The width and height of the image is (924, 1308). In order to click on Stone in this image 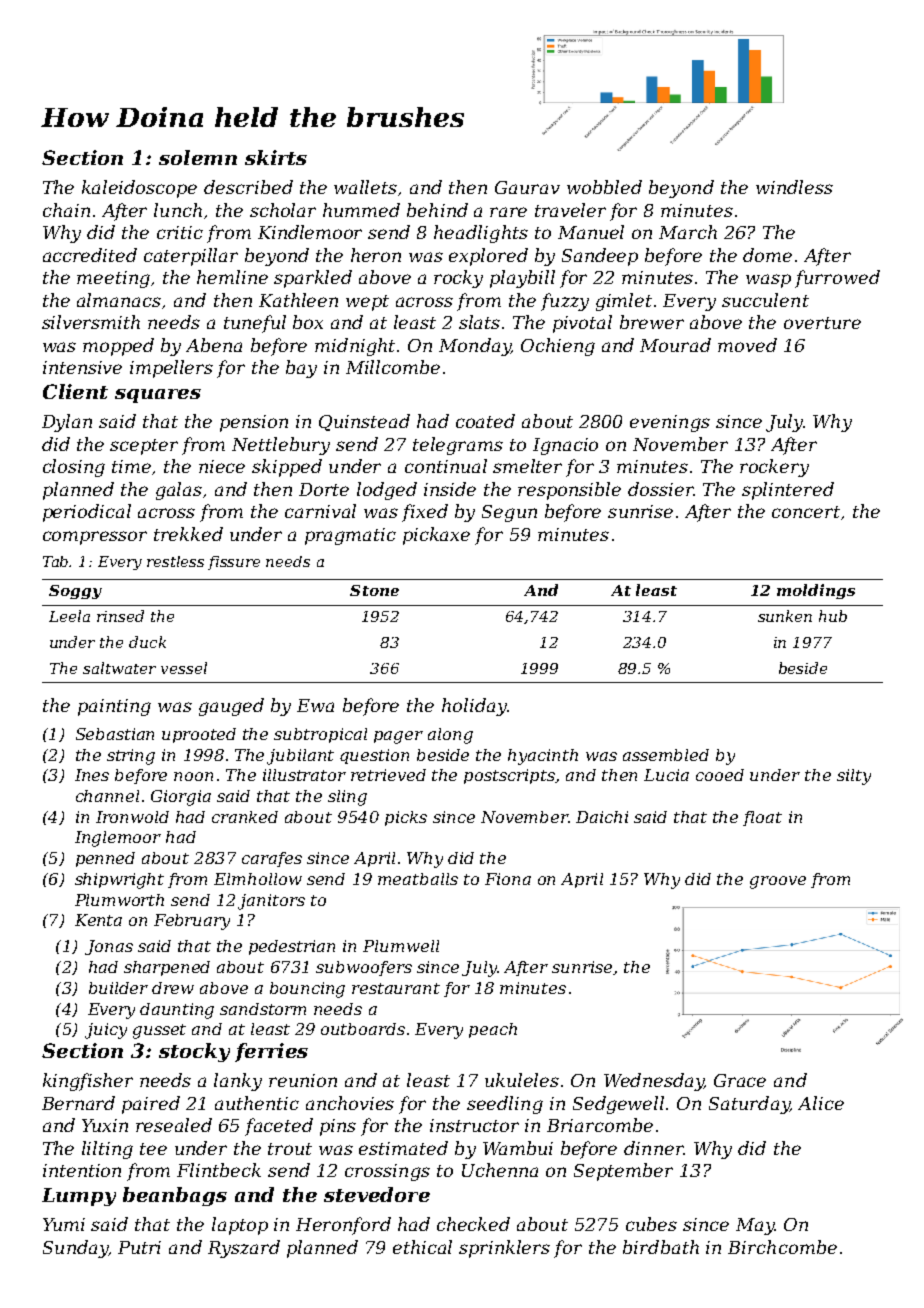, I will do `click(374, 590)`.
